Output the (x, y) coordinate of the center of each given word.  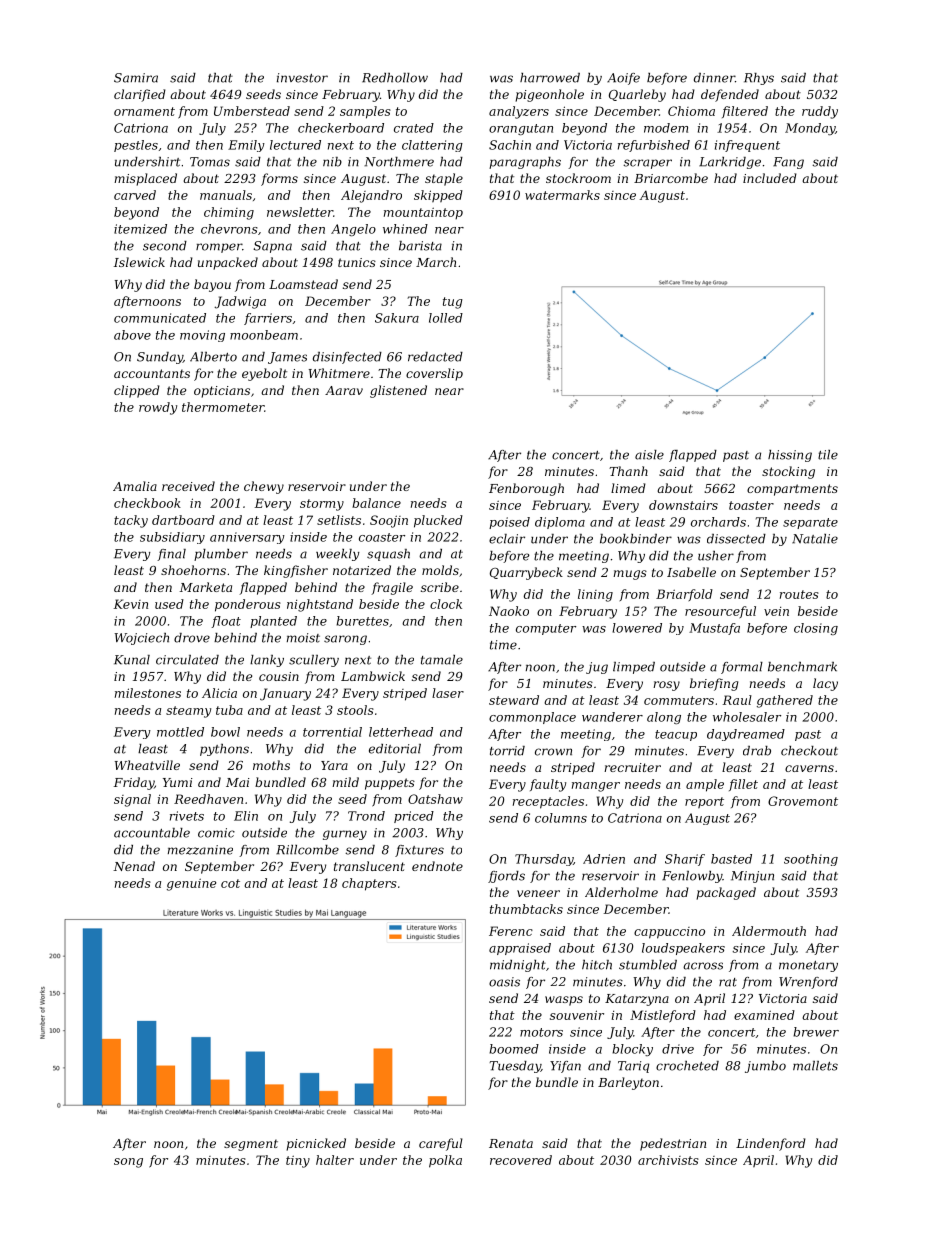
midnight (518, 966)
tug (453, 303)
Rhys (759, 79)
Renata (511, 1143)
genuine (191, 885)
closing (816, 629)
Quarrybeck (526, 573)
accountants (152, 373)
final (171, 555)
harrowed (550, 78)
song (128, 1163)
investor (302, 78)
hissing (790, 456)
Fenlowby (692, 877)
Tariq (634, 1067)
